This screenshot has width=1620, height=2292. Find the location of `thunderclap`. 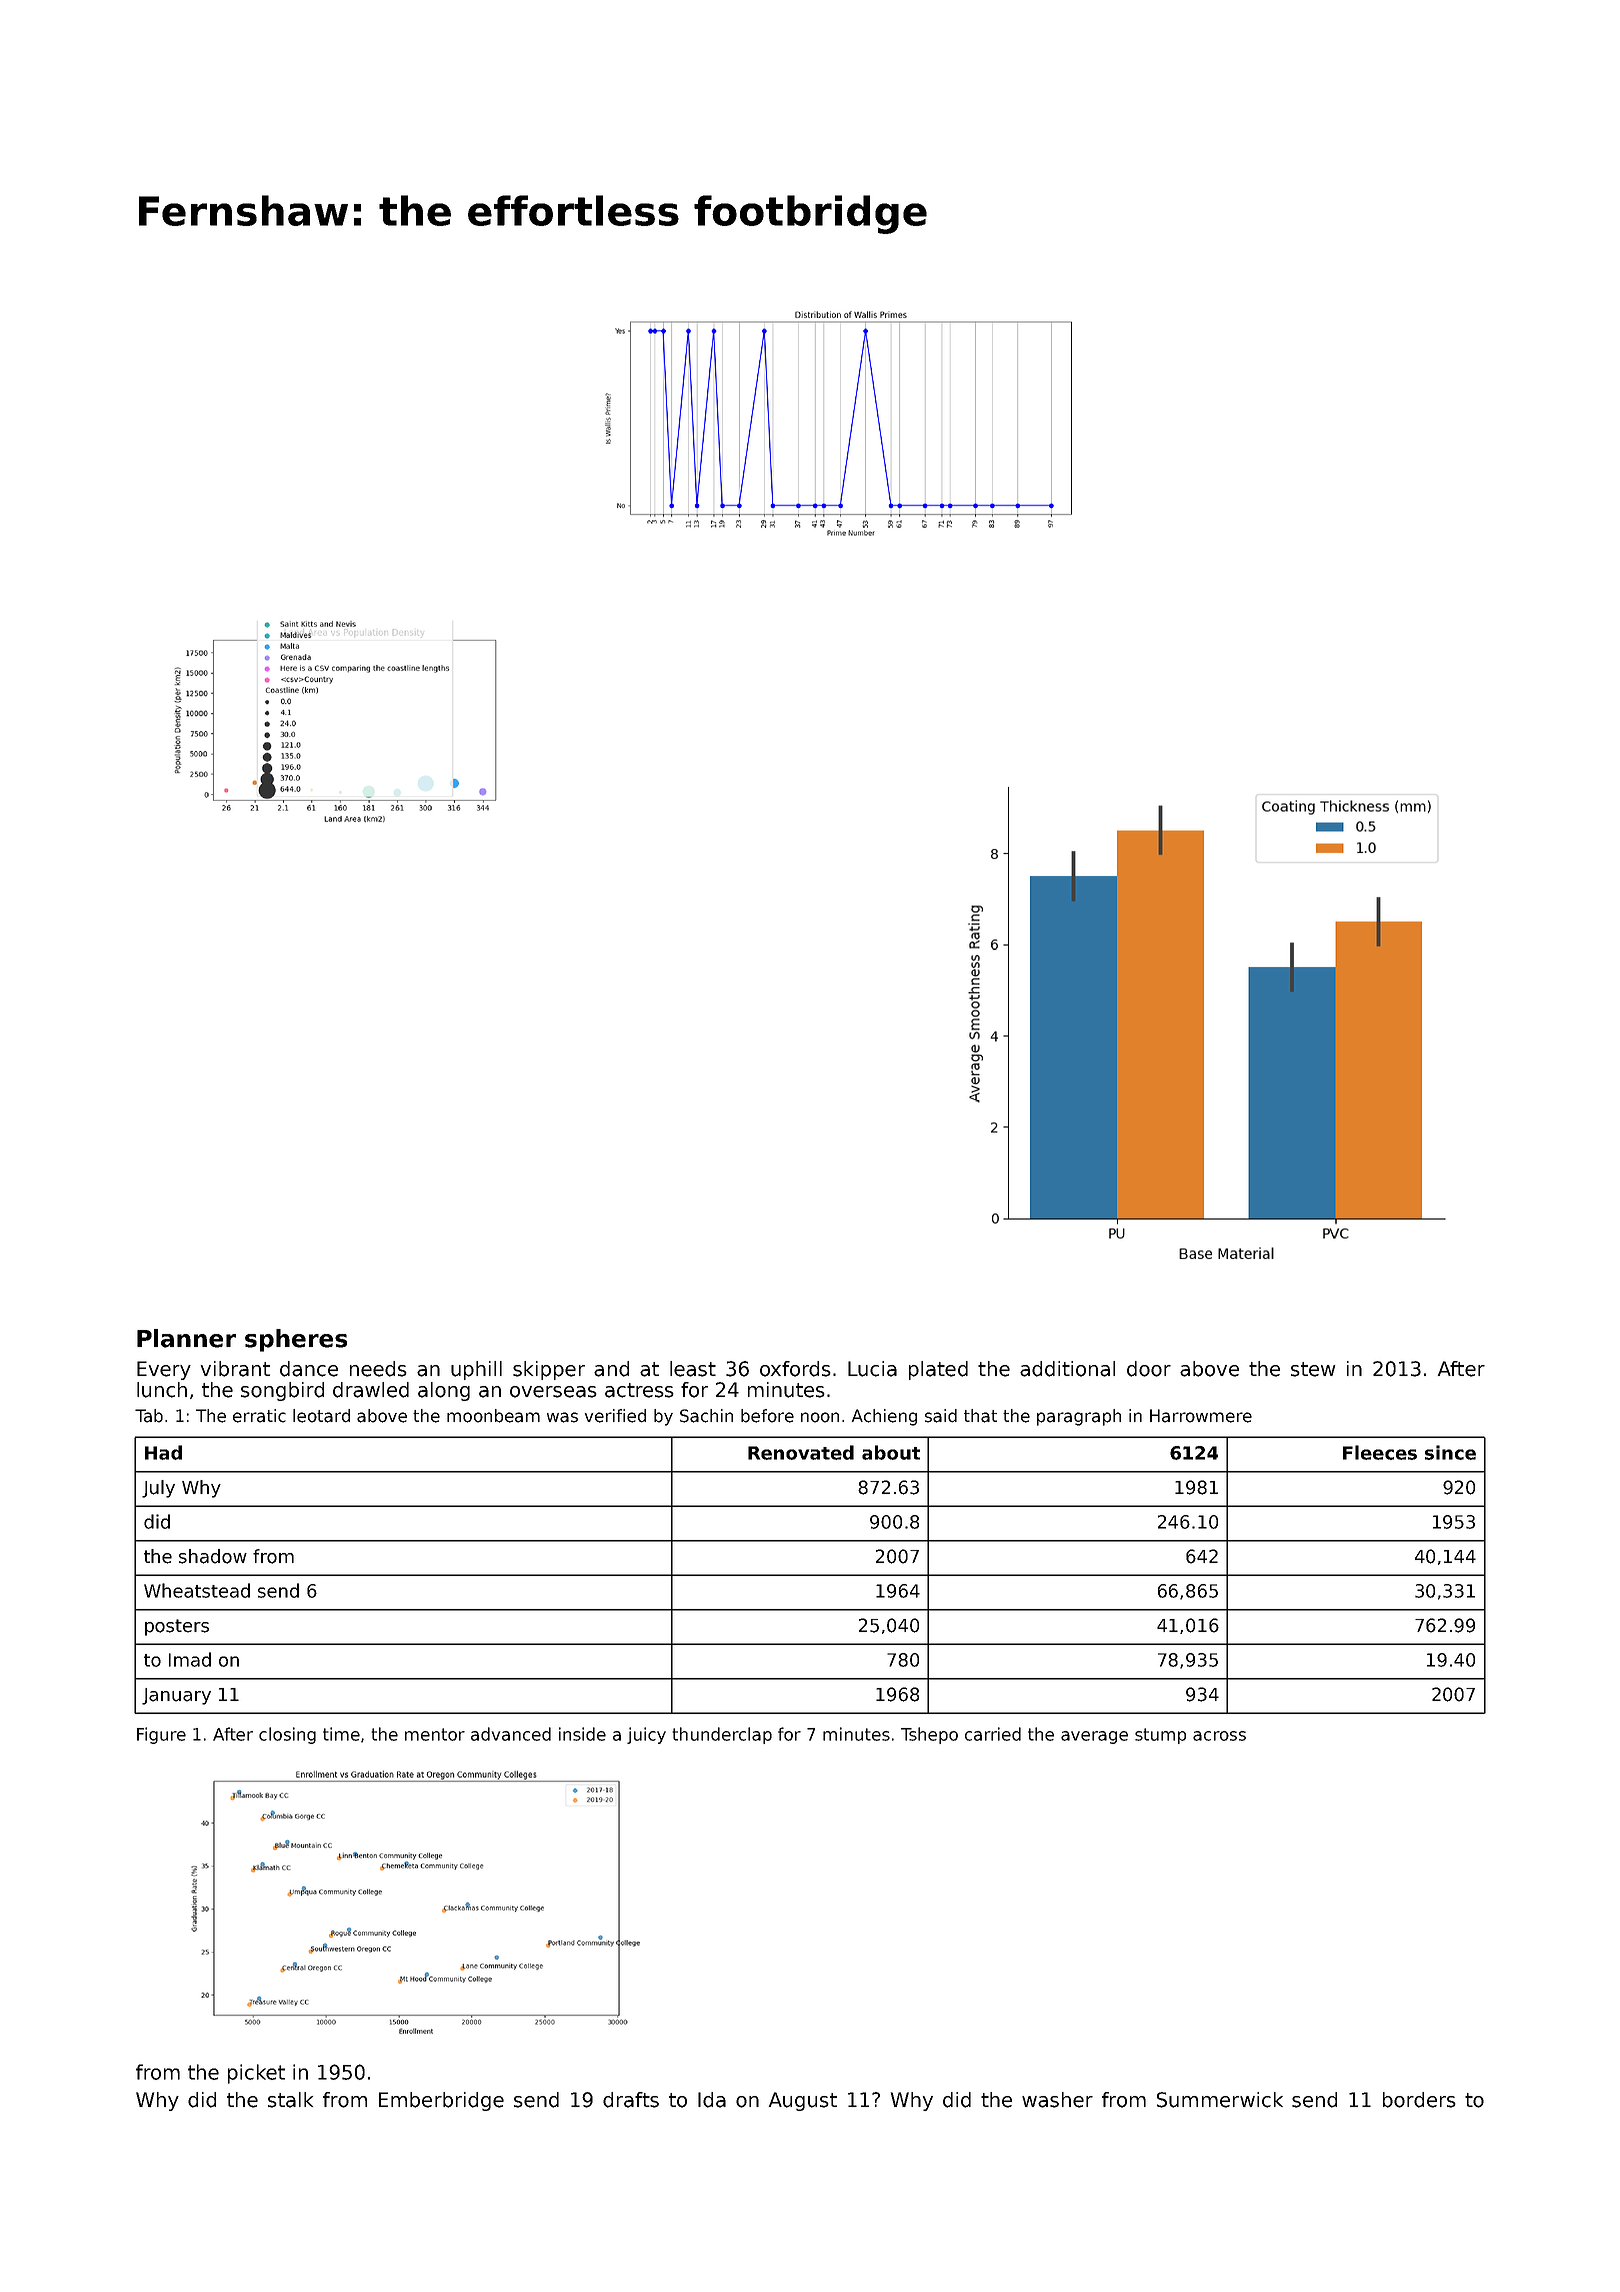

thunderclap is located at coordinates (722, 1735).
